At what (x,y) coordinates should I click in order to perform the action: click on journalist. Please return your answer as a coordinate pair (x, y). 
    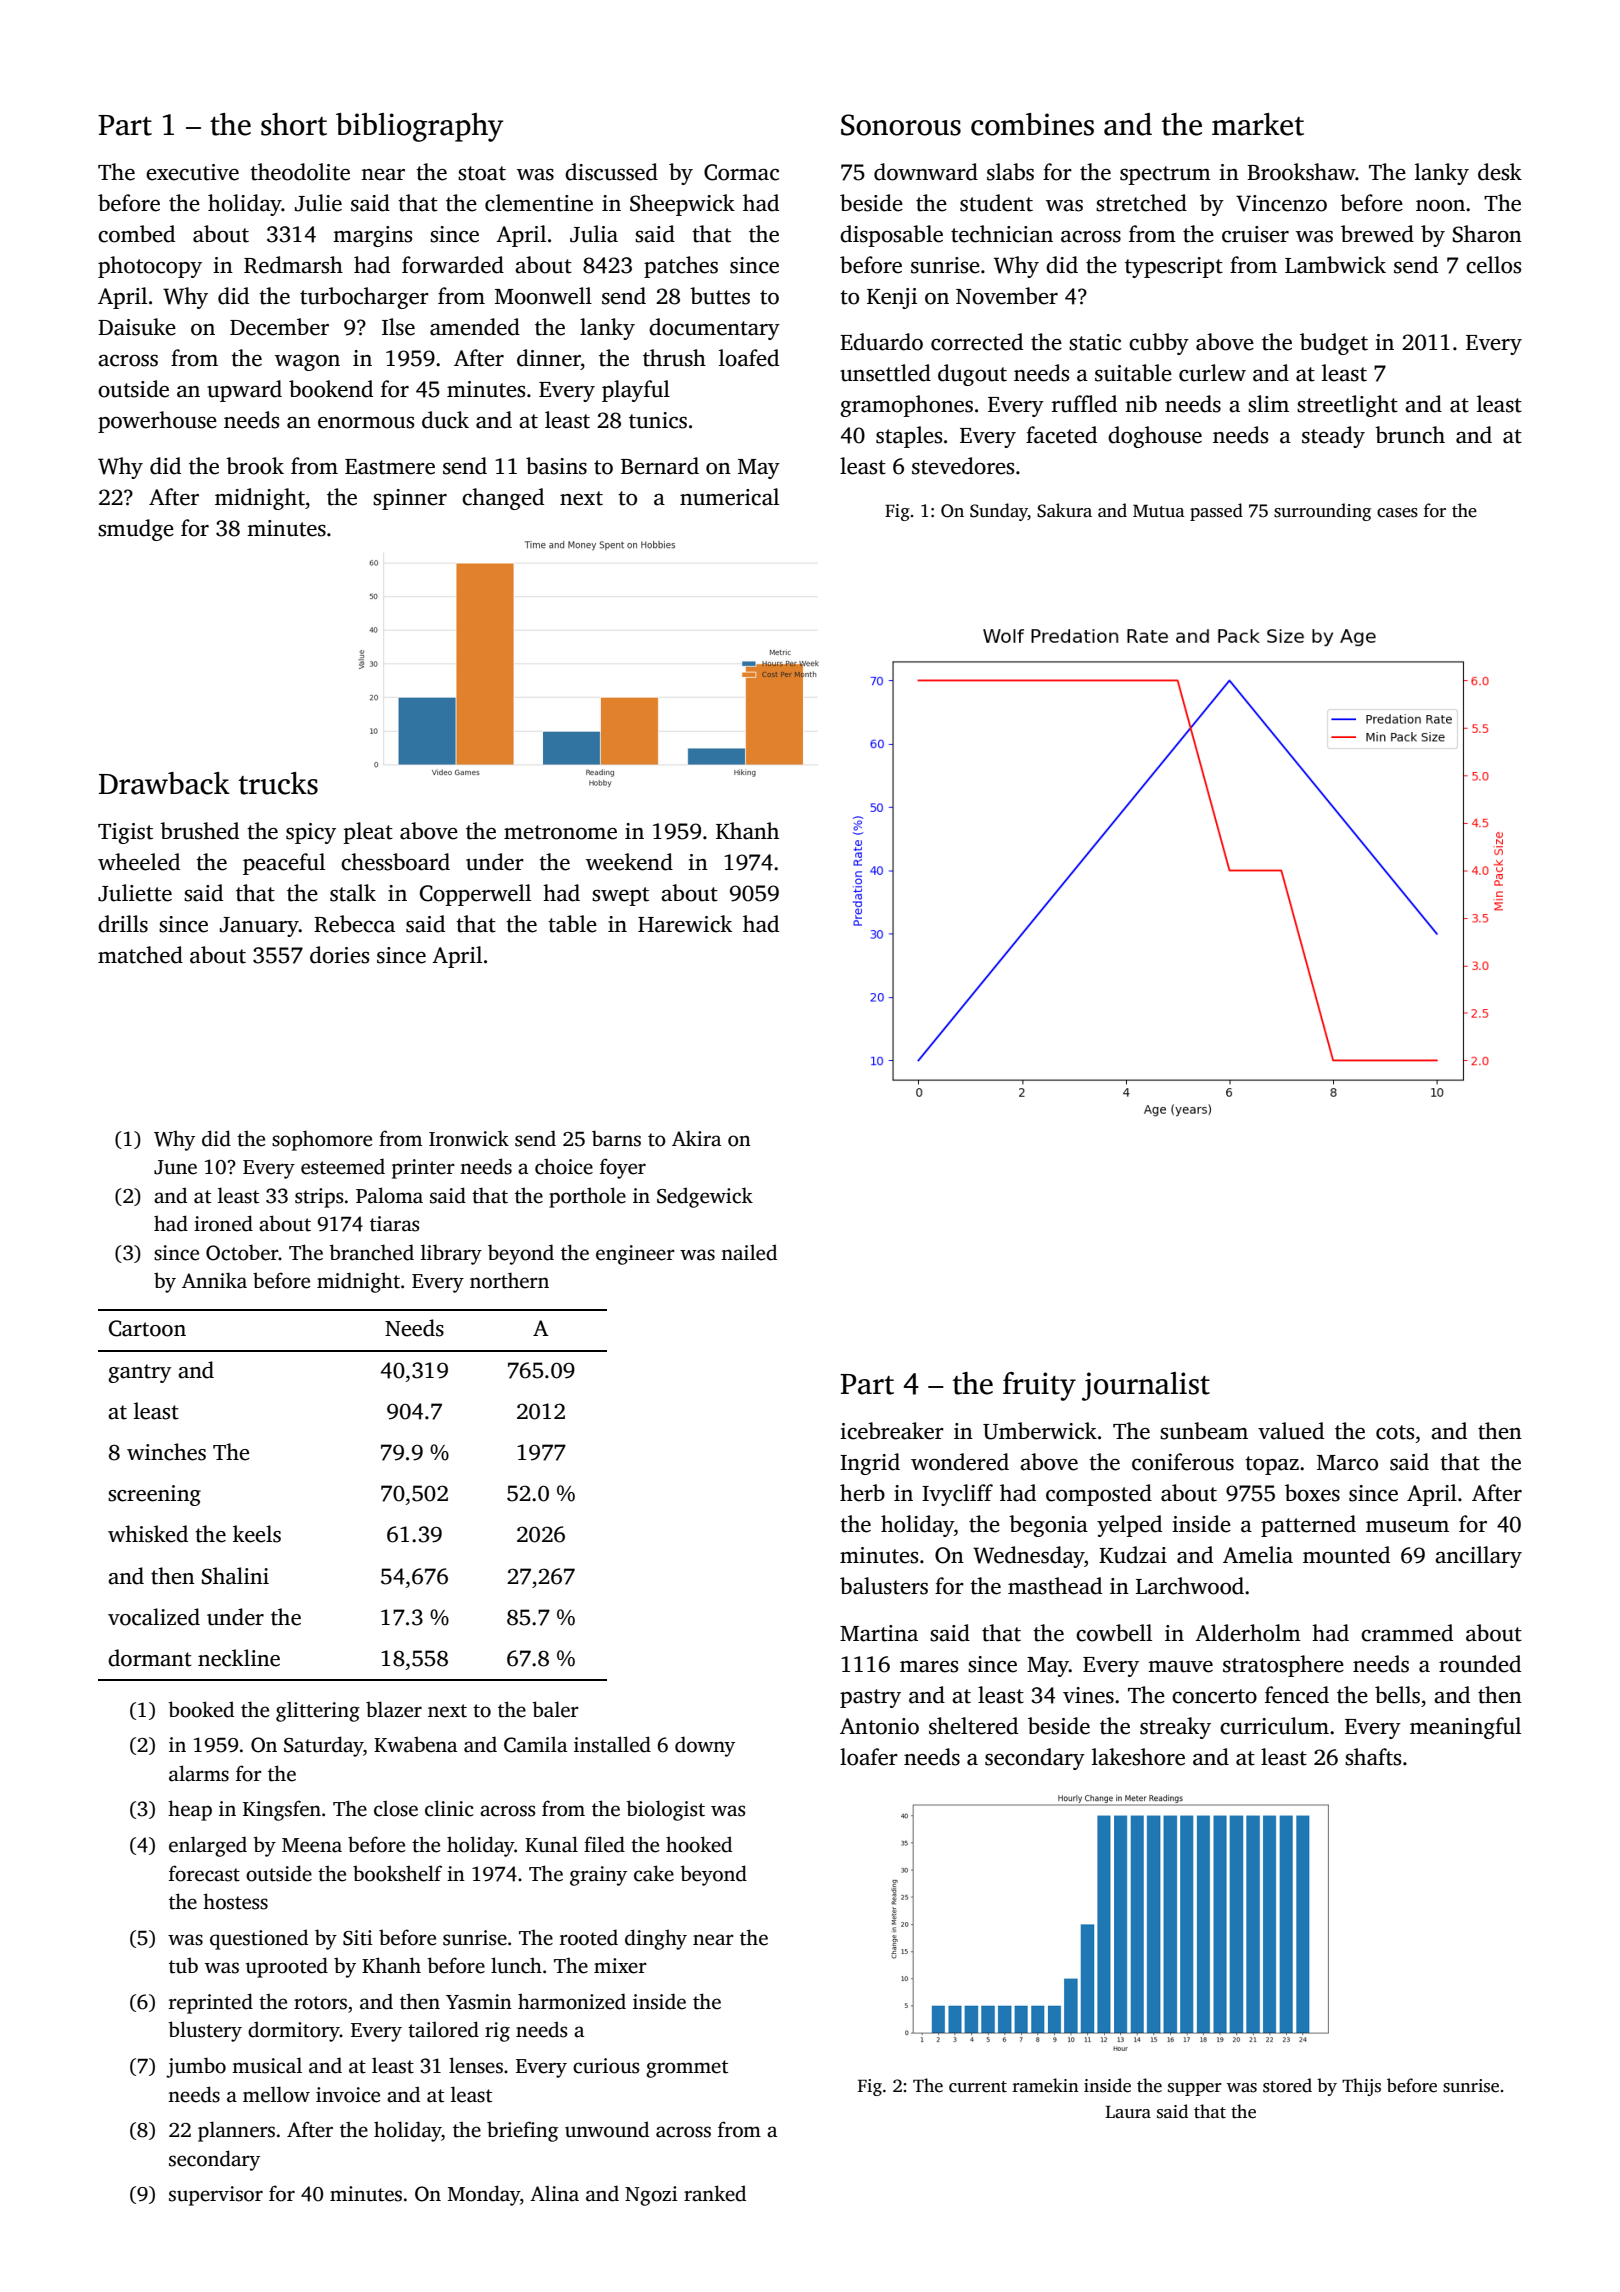
    Looking at the image, I should click on (1146, 1386).
